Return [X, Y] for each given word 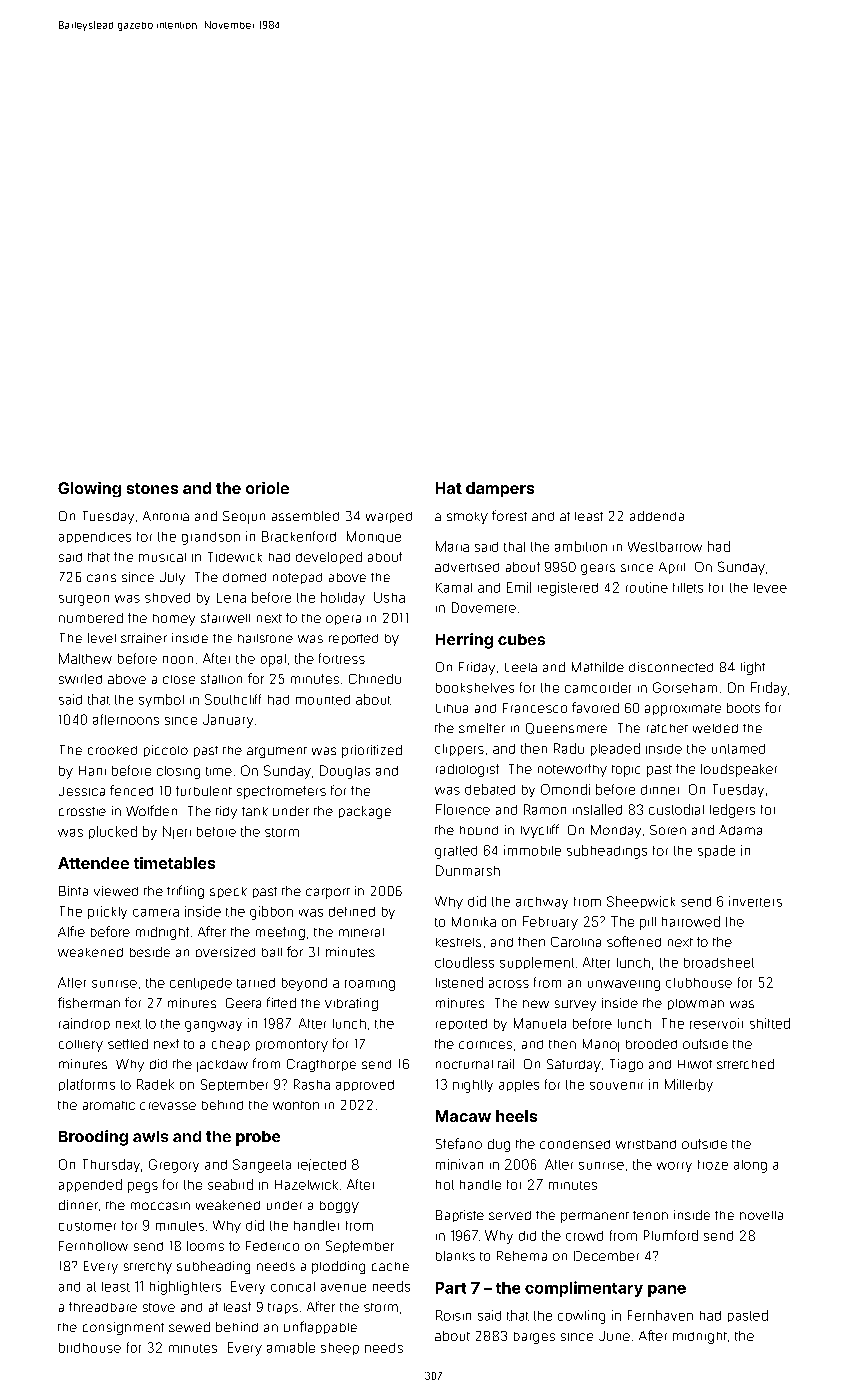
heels [516, 1116]
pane [667, 1291]
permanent [595, 1217]
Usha [389, 597]
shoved [167, 598]
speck [228, 892]
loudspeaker [739, 770]
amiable [291, 1347]
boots [743, 708]
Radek [155, 1084]
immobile [532, 850]
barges [534, 1338]
